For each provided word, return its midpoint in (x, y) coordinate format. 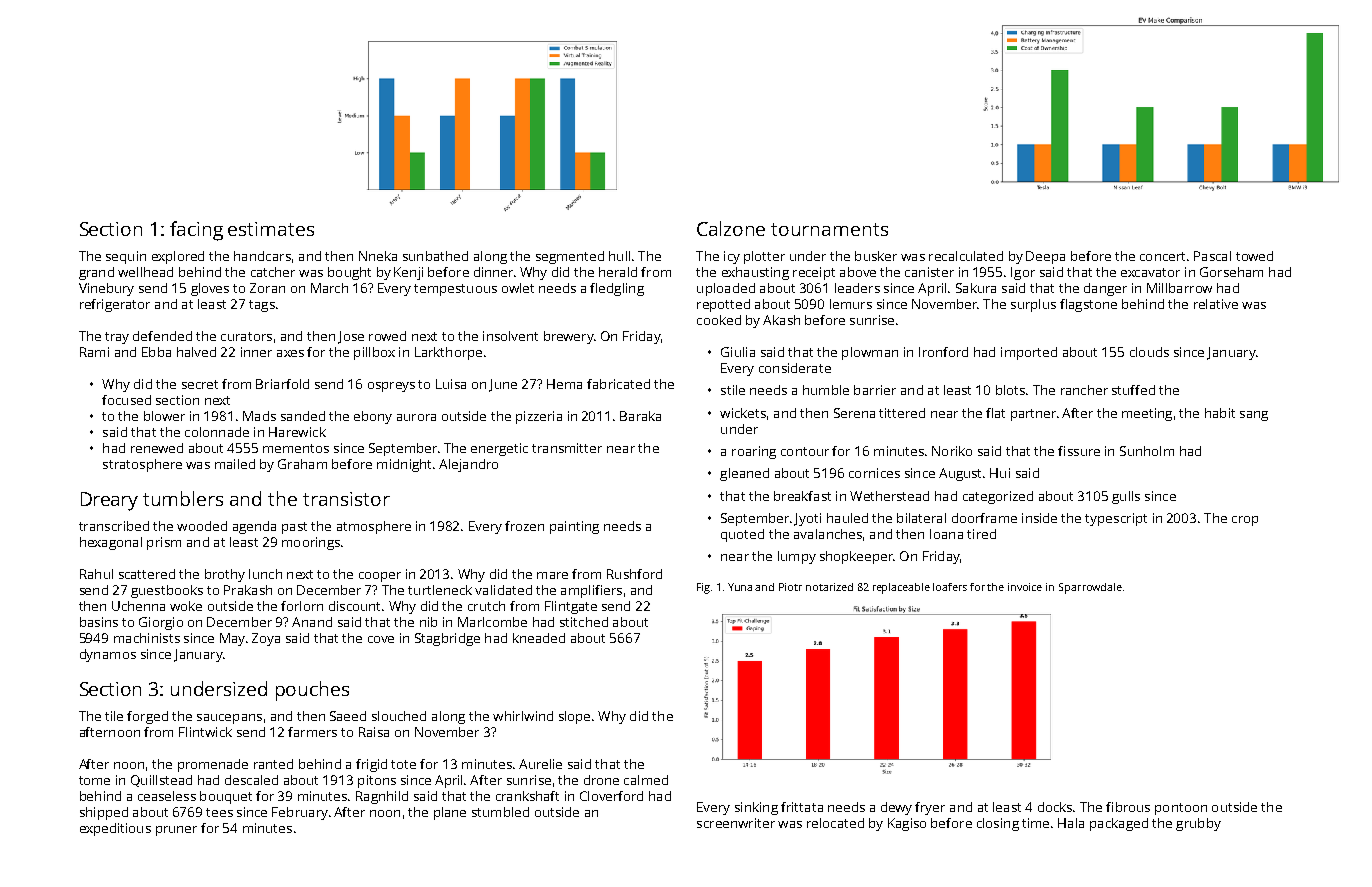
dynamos (108, 655)
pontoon (1181, 809)
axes (290, 353)
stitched (584, 622)
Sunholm (1147, 451)
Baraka (640, 416)
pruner (176, 831)
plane (450, 813)
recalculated (966, 256)
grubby (1198, 824)
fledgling (617, 289)
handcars (262, 256)
